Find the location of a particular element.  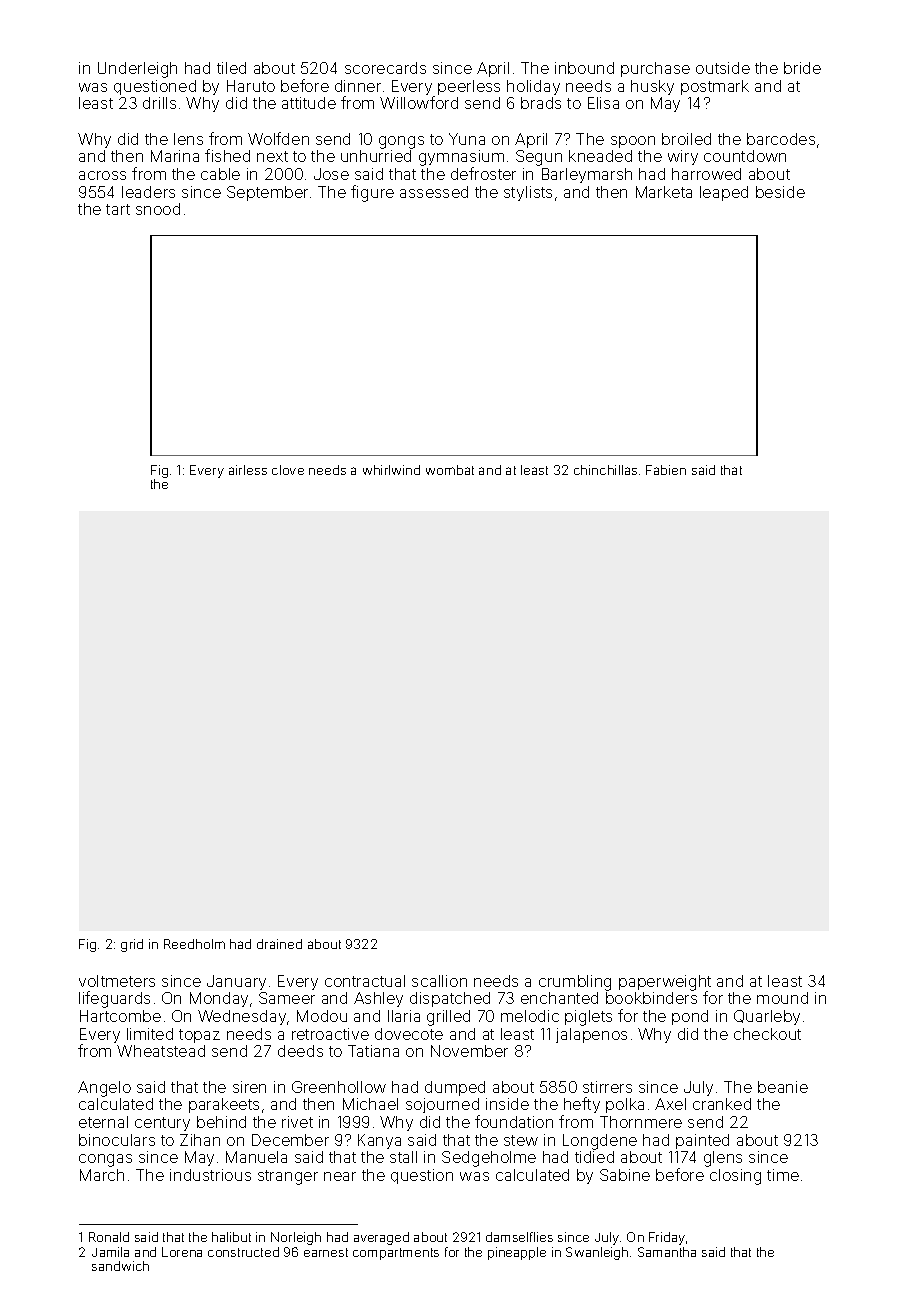

clove is located at coordinates (288, 470).
